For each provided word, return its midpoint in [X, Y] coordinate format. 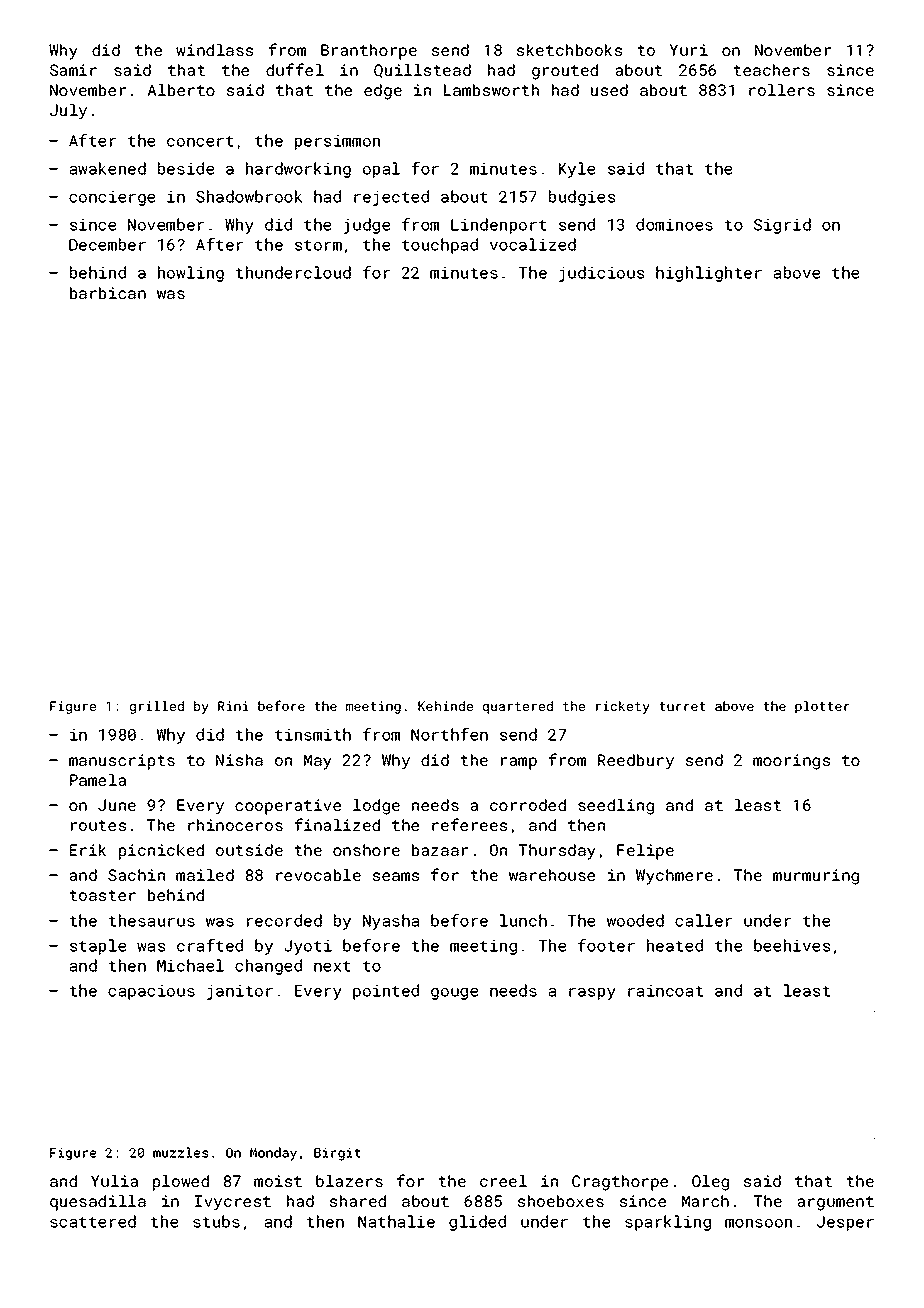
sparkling [668, 1223]
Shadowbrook [249, 196]
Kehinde [445, 706]
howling [191, 274]
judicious [601, 274]
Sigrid [782, 226]
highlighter [709, 274]
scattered [93, 1221]
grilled [157, 707]
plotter [822, 707]
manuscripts [122, 762]
